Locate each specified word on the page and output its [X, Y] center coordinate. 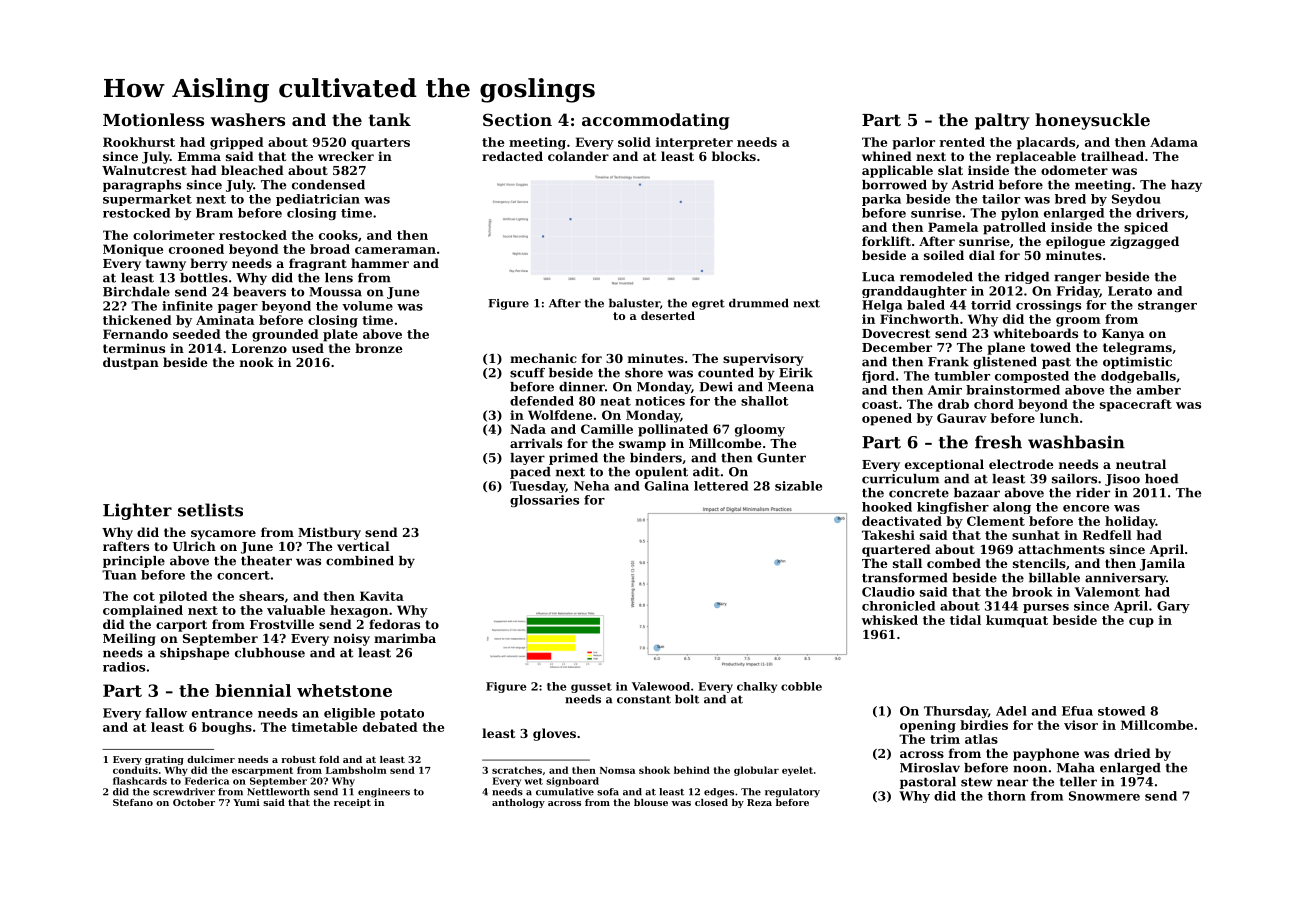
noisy [352, 639]
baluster [634, 303]
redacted [512, 156]
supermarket [147, 200]
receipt [352, 803]
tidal [965, 620]
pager [238, 308]
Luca [878, 277]
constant [644, 699]
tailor [1001, 199]
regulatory [792, 793]
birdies [984, 725]
